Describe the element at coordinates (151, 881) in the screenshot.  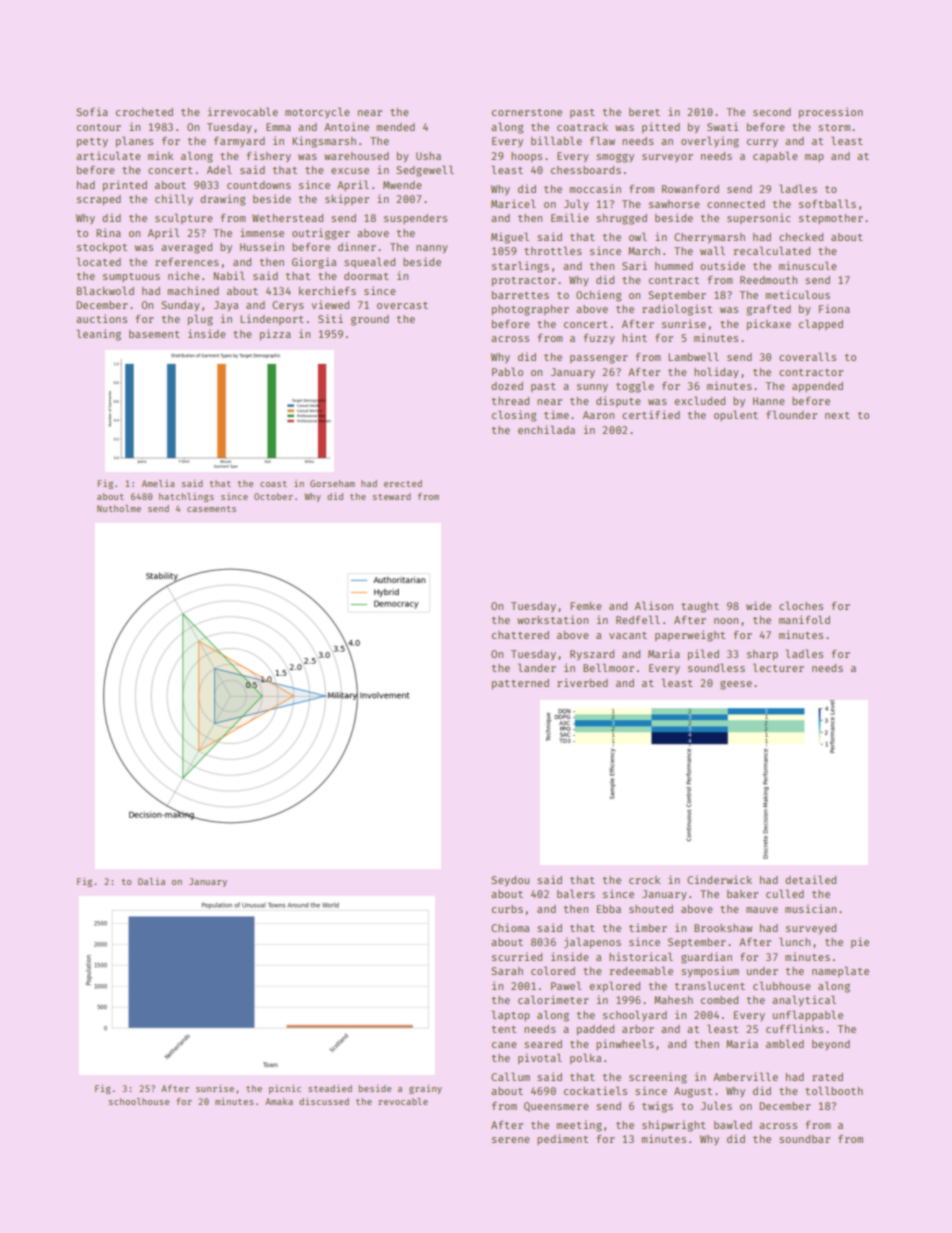
I see `Dalia` at that location.
